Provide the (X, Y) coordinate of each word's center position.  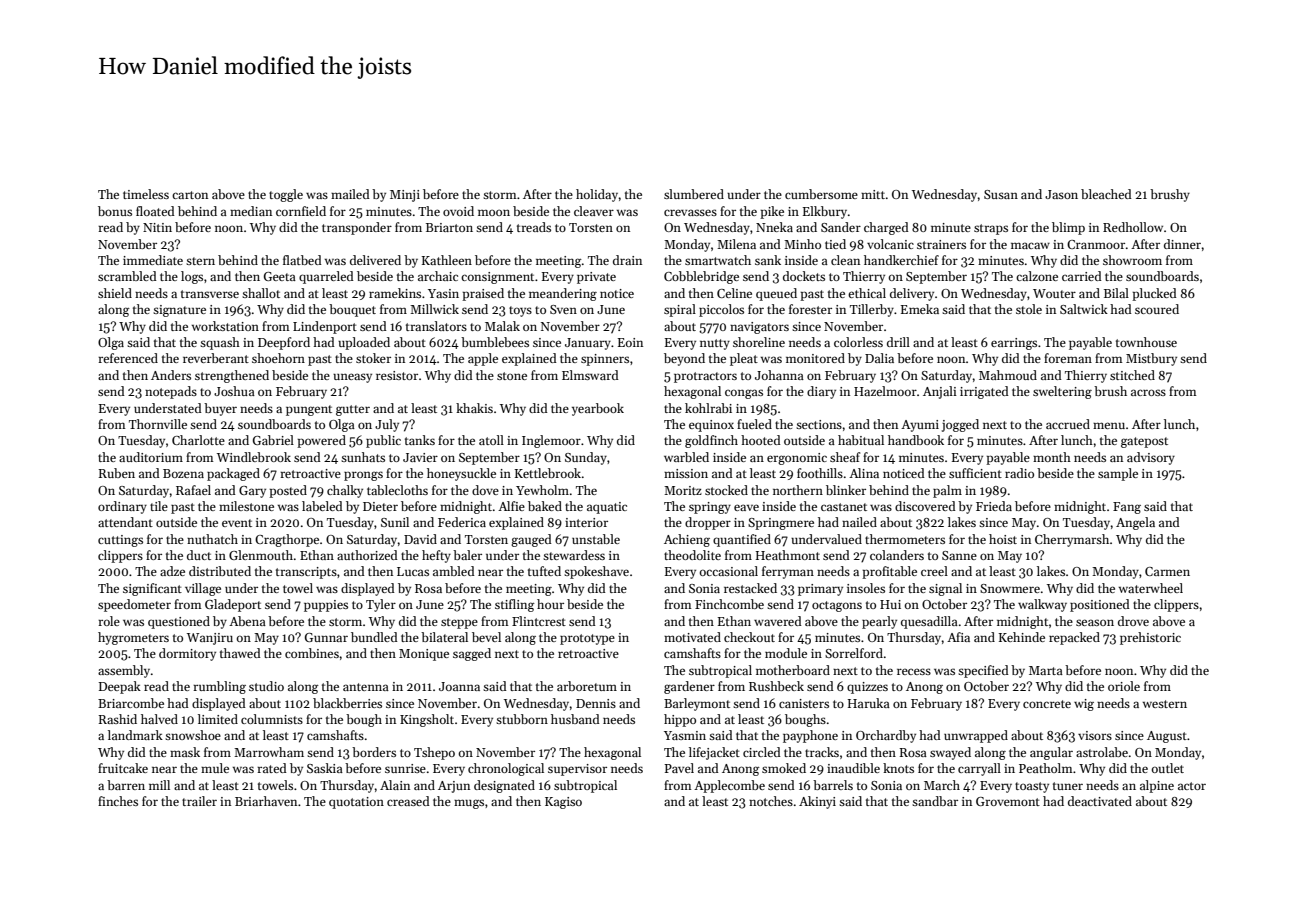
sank (768, 260)
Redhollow (1133, 227)
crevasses (690, 212)
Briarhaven (266, 801)
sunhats (363, 457)
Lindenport (325, 327)
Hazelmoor (885, 391)
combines (312, 653)
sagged (472, 654)
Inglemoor (551, 441)
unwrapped (976, 736)
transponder (357, 228)
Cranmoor (1096, 244)
